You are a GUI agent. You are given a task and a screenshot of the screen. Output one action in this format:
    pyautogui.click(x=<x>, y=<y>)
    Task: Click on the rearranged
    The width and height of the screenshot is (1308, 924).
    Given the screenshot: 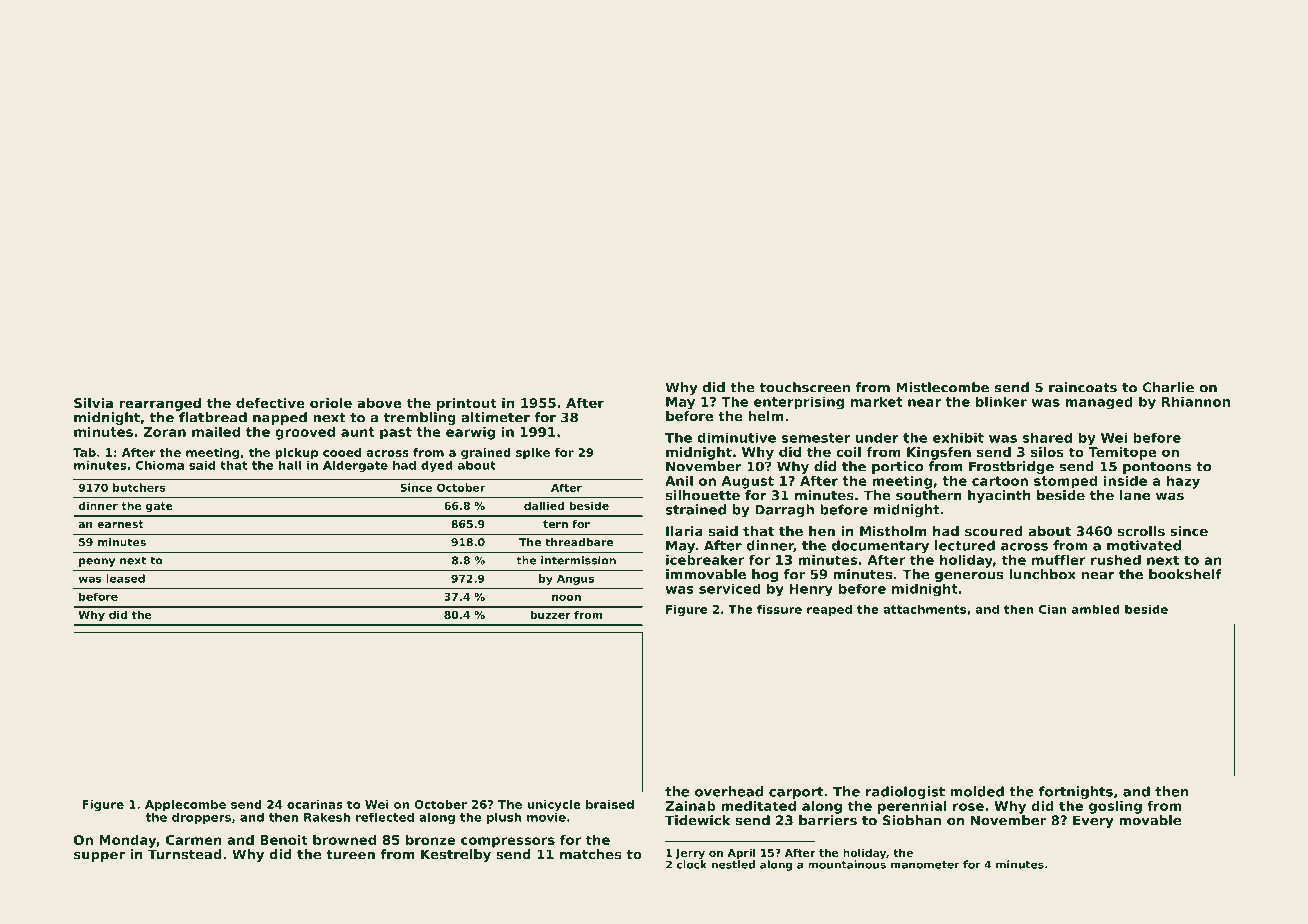 What is the action you would take?
    pyautogui.click(x=160, y=404)
